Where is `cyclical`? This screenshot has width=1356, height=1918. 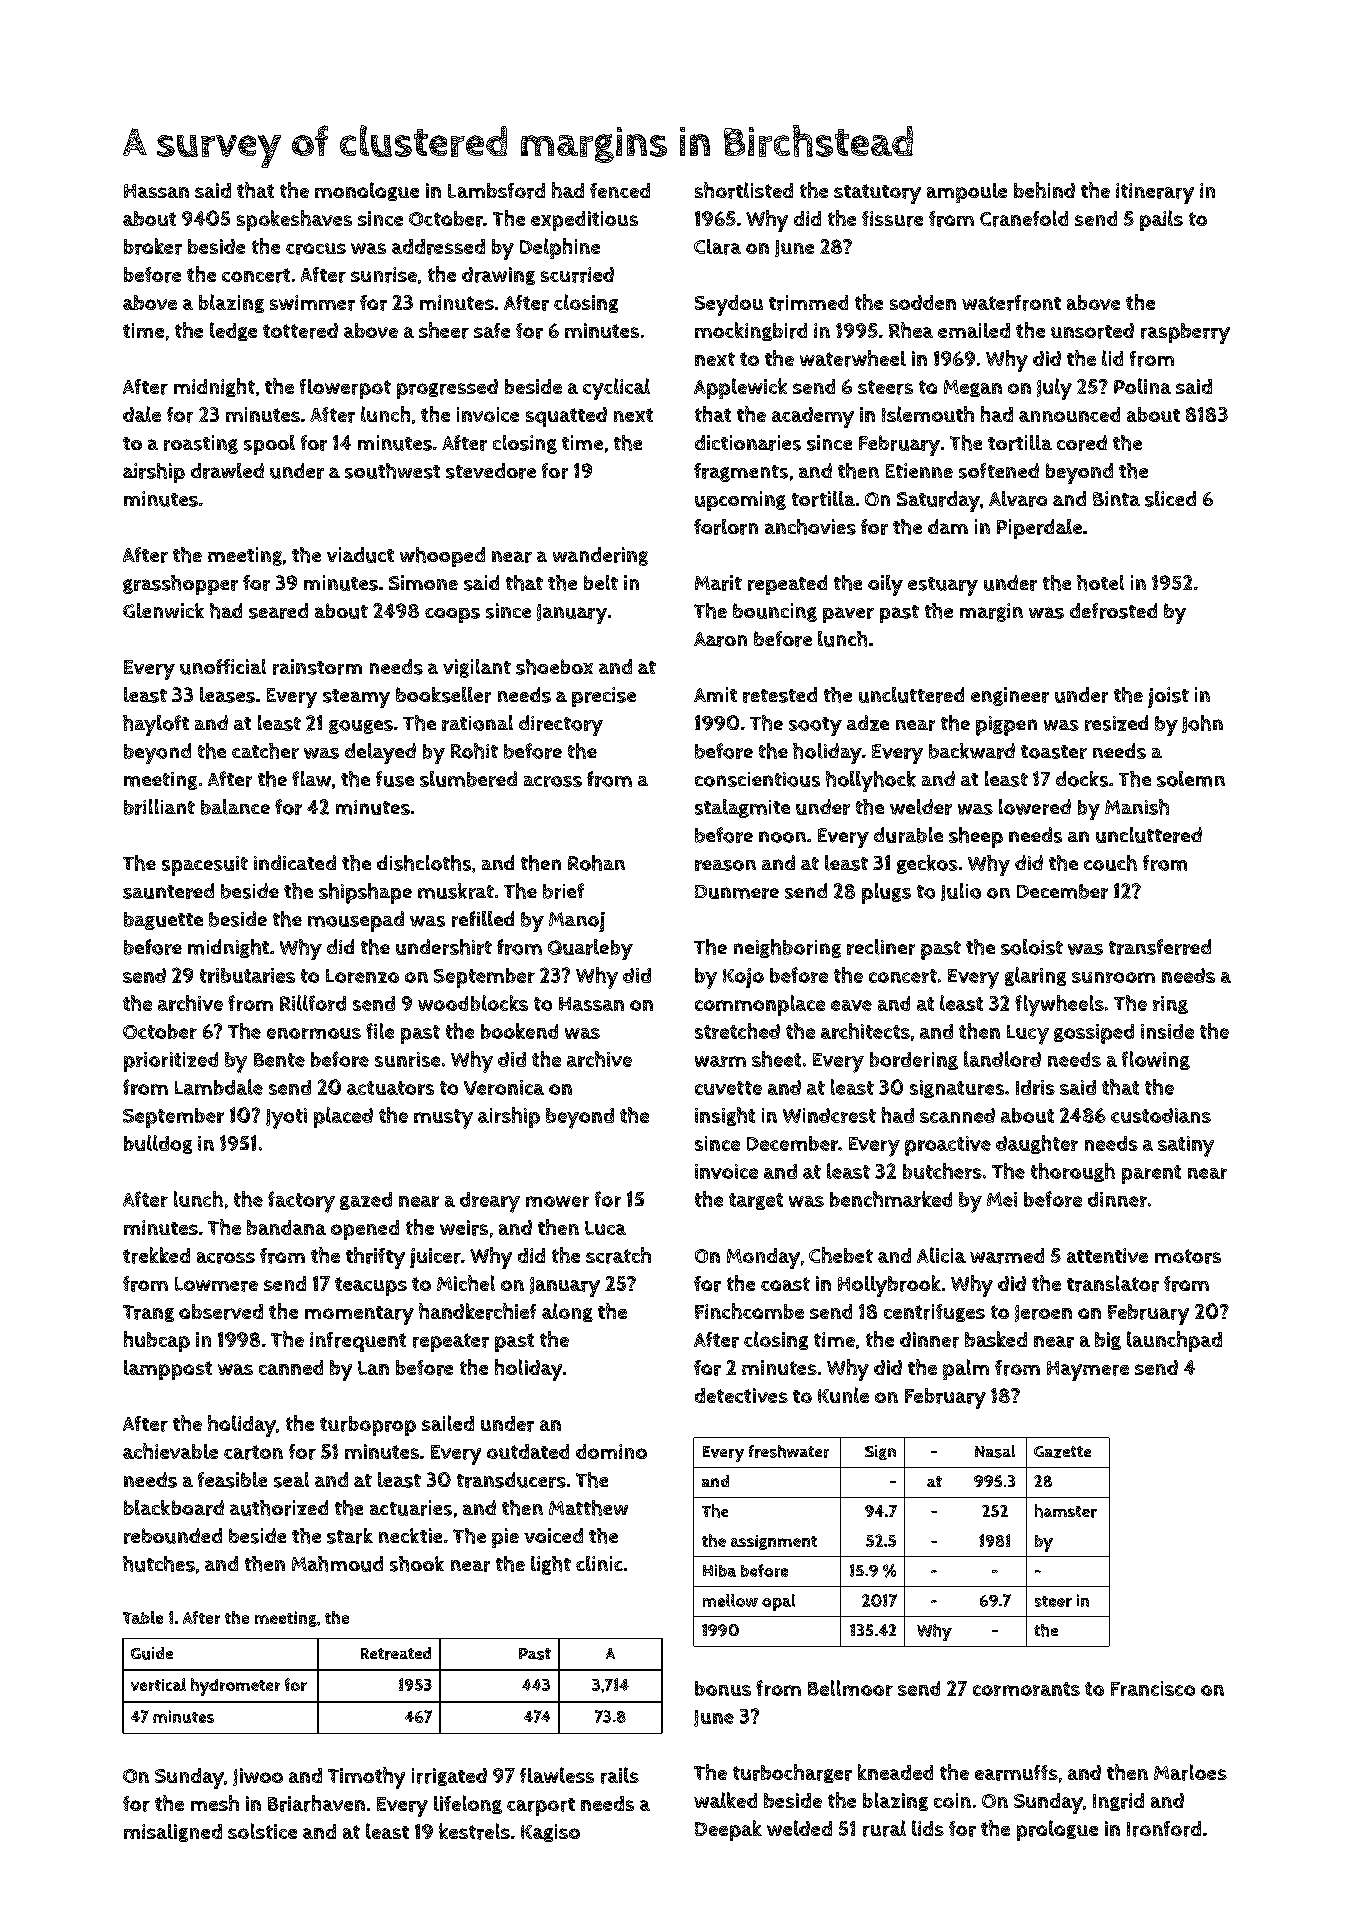 cyclical is located at coordinates (616, 389).
